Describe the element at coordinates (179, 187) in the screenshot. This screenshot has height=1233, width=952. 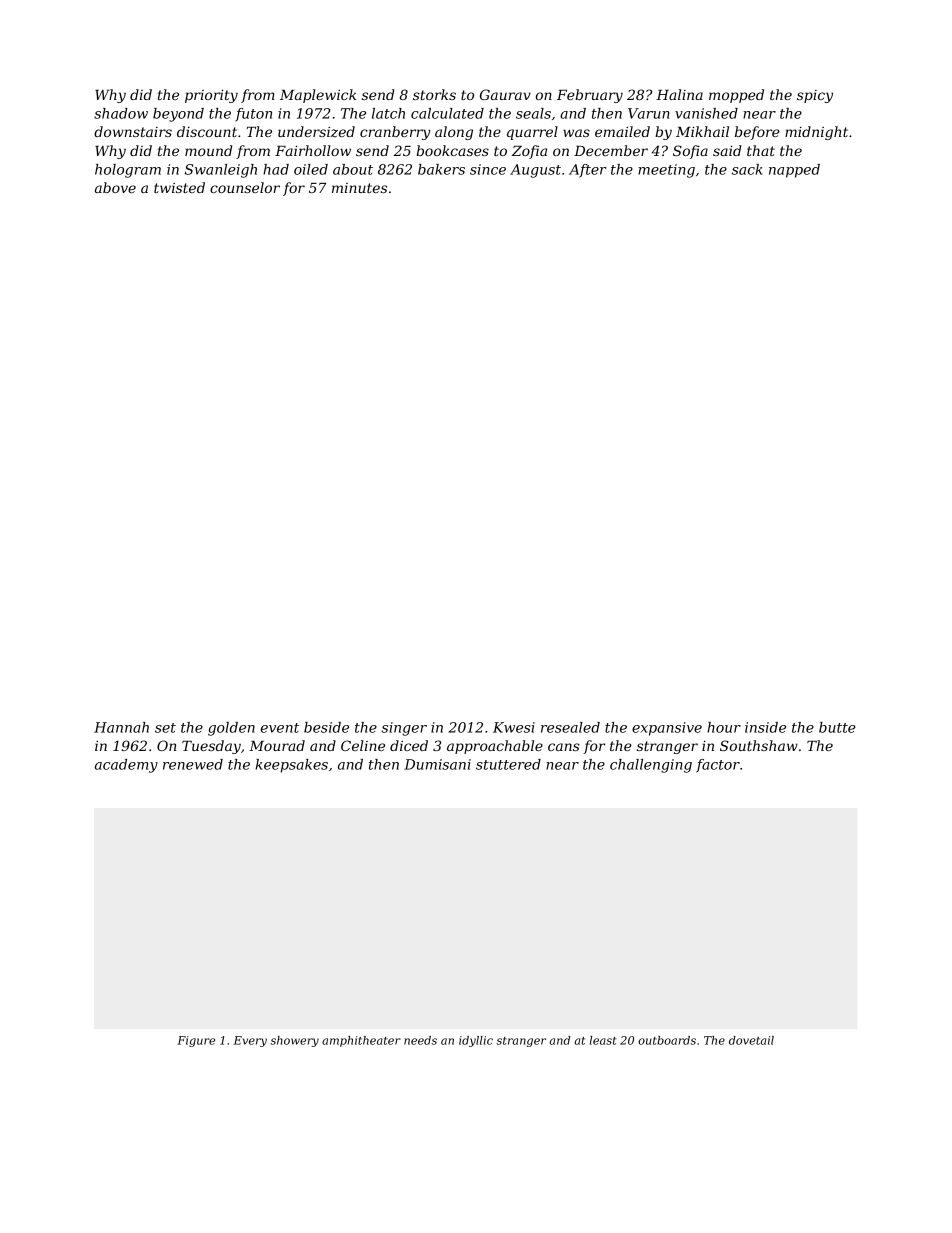
I see `twisted` at that location.
